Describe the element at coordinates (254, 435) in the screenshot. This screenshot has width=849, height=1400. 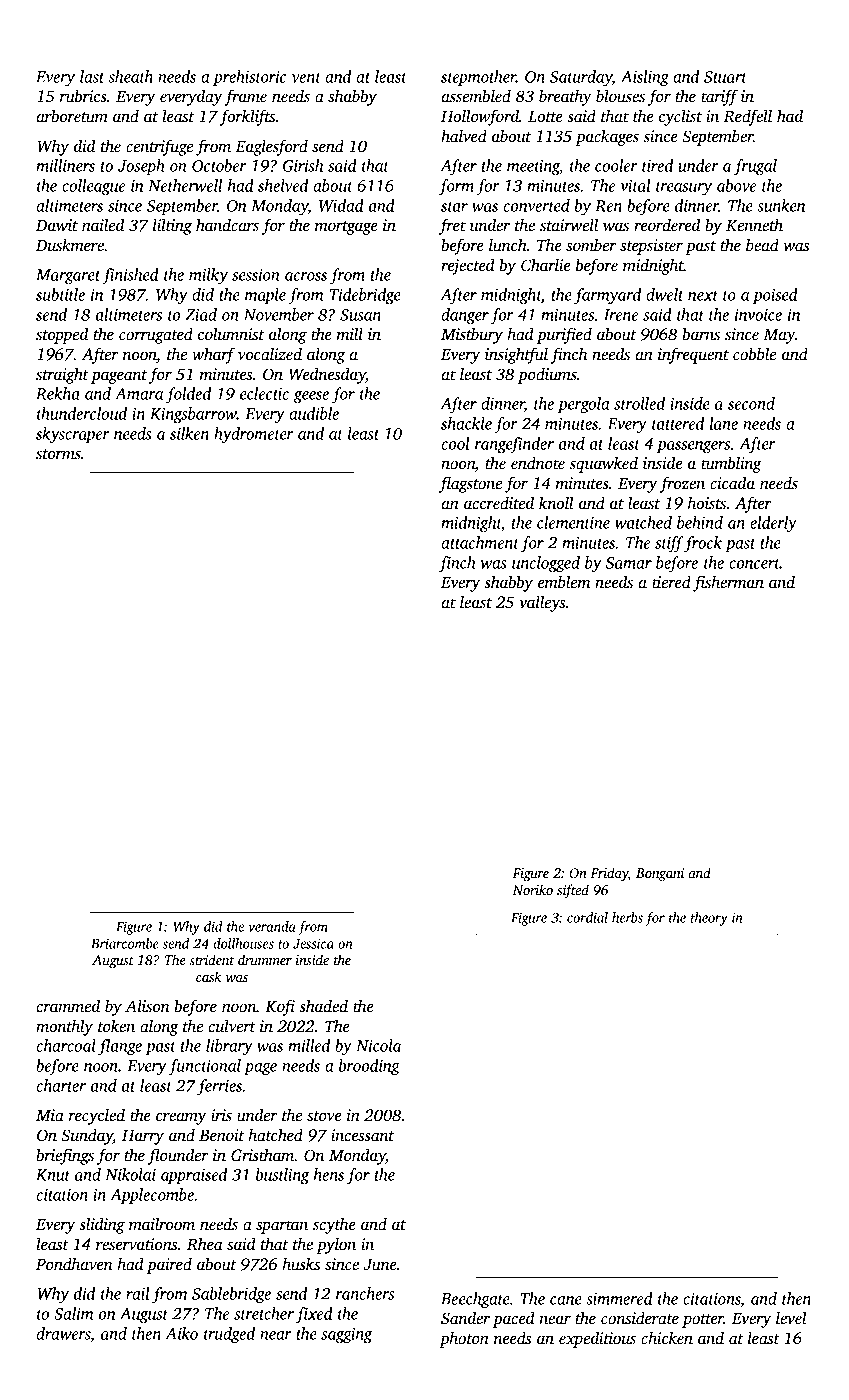
I see `hydrometer` at that location.
